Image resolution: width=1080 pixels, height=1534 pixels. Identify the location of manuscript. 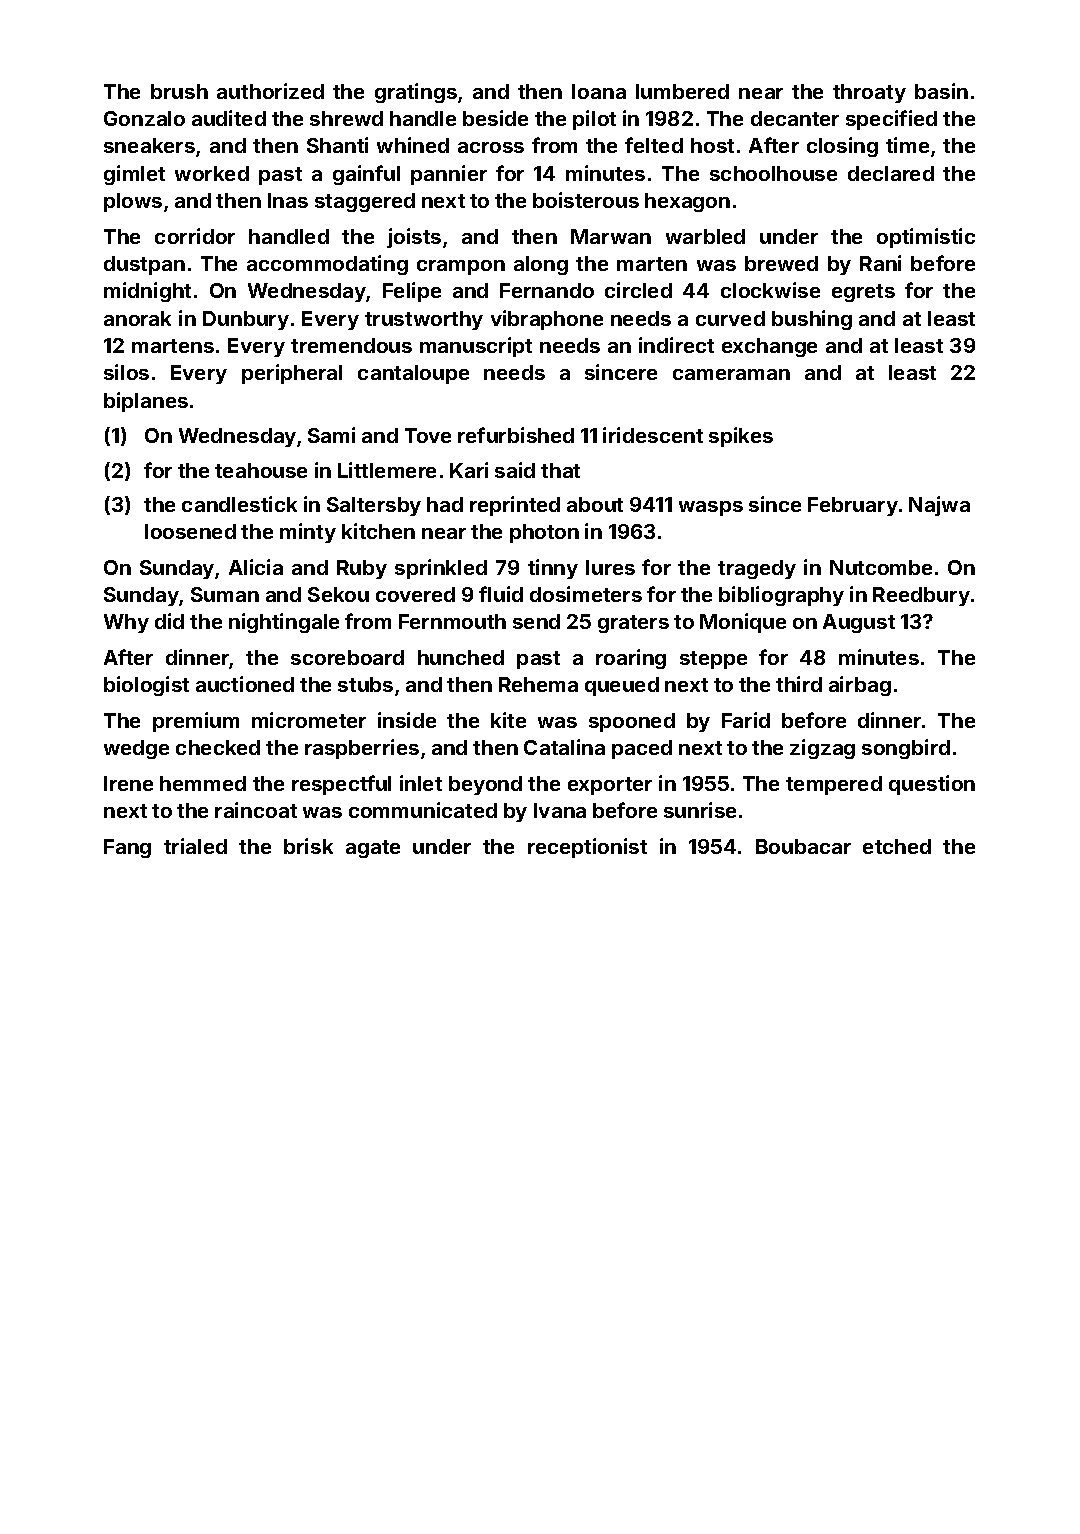
(476, 347).
